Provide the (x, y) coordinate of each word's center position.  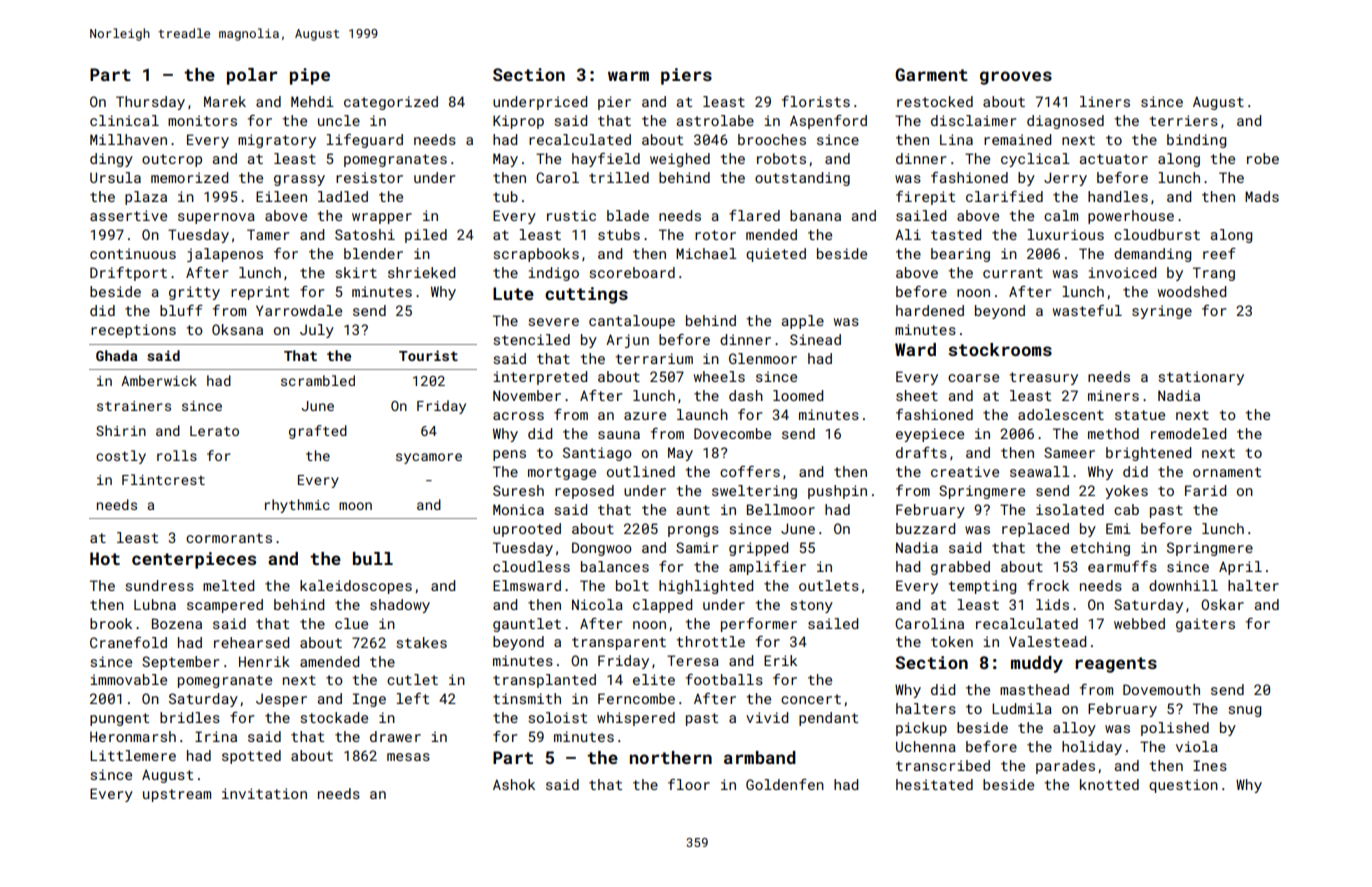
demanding (1152, 255)
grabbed (960, 568)
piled (426, 236)
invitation (264, 793)
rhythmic (297, 506)
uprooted (527, 530)
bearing (960, 255)
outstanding (802, 179)
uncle (339, 120)
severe (553, 322)
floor (689, 784)
